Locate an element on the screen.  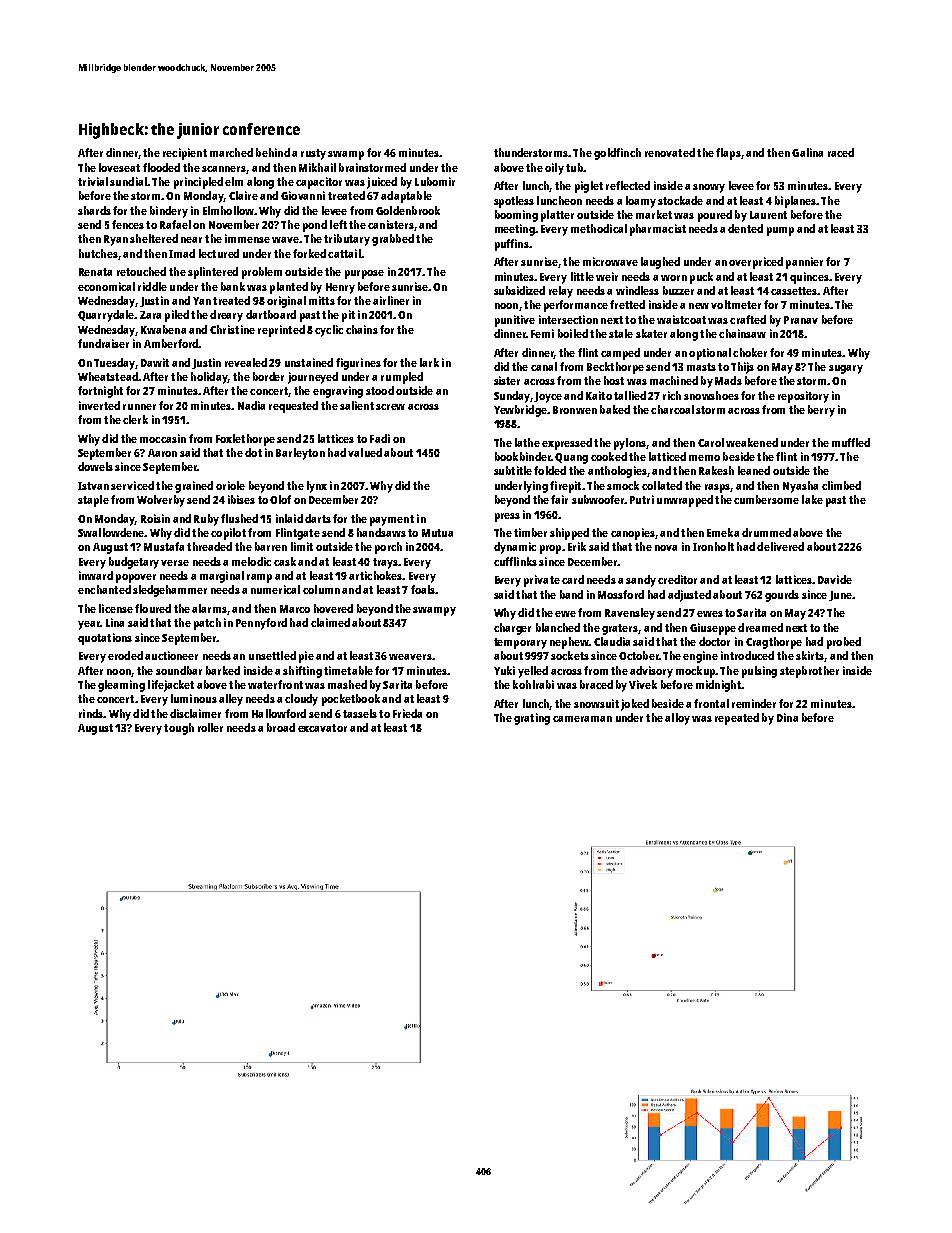
Barleyton is located at coordinates (300, 454).
